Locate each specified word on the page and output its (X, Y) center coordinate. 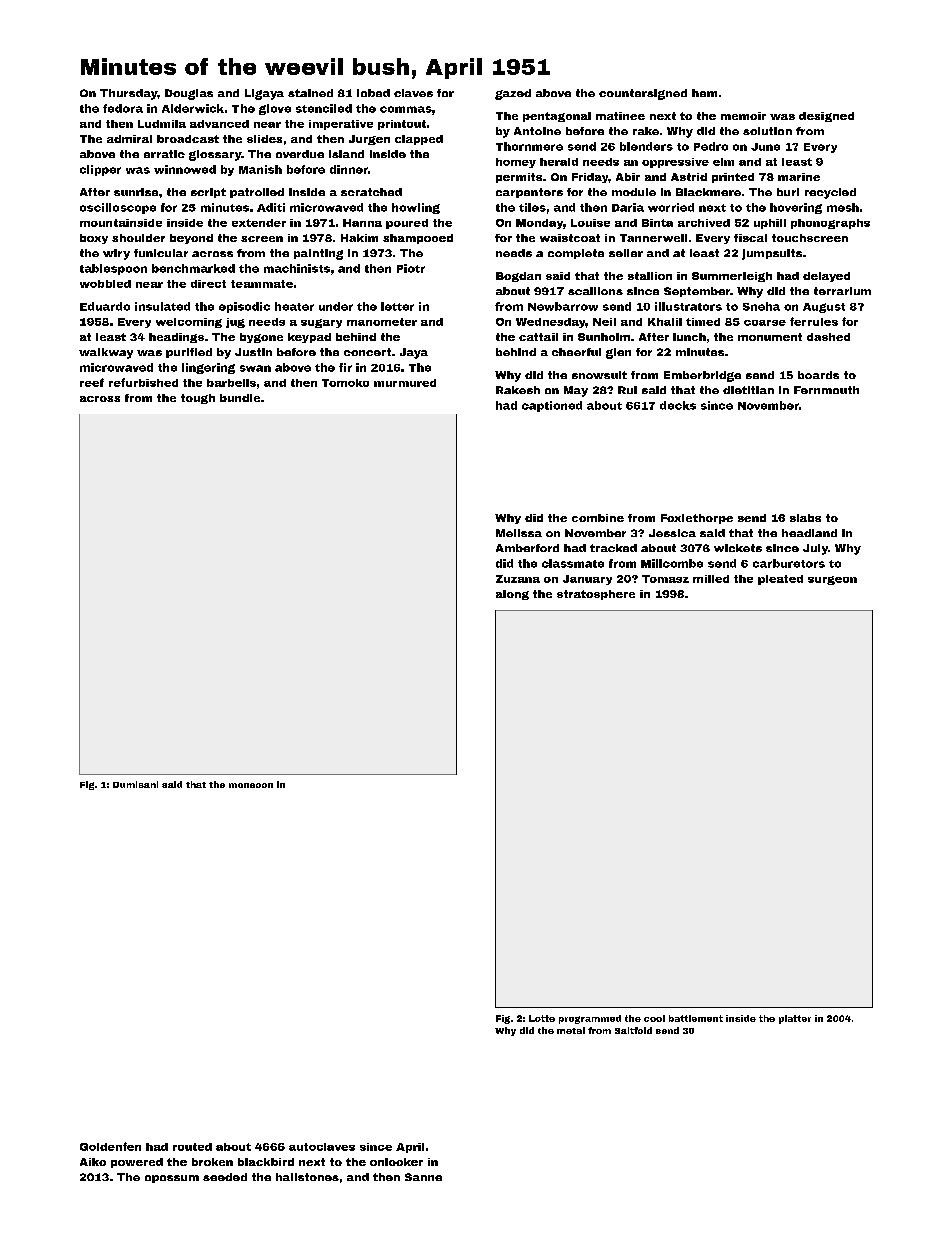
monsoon (251, 785)
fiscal (750, 238)
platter (795, 1019)
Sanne (423, 1177)
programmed (590, 1019)
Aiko (93, 1162)
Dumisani (135, 784)
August (824, 308)
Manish (260, 169)
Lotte (542, 1018)
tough (198, 399)
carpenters (529, 193)
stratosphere (596, 595)
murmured (405, 383)
